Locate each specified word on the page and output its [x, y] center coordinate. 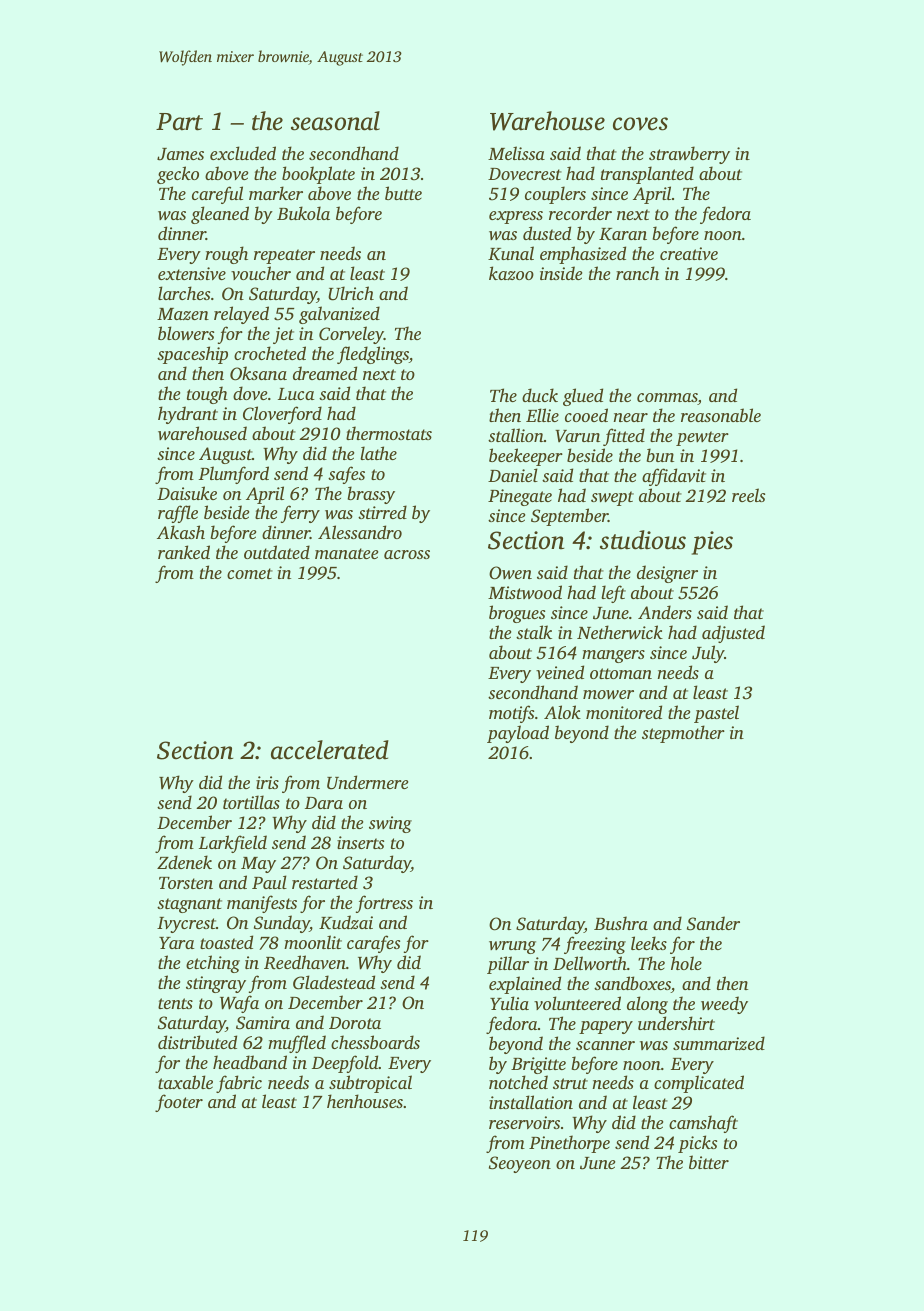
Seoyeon [520, 1164]
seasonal [335, 121]
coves [640, 124]
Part [179, 122]
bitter [709, 1162]
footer [179, 1103]
